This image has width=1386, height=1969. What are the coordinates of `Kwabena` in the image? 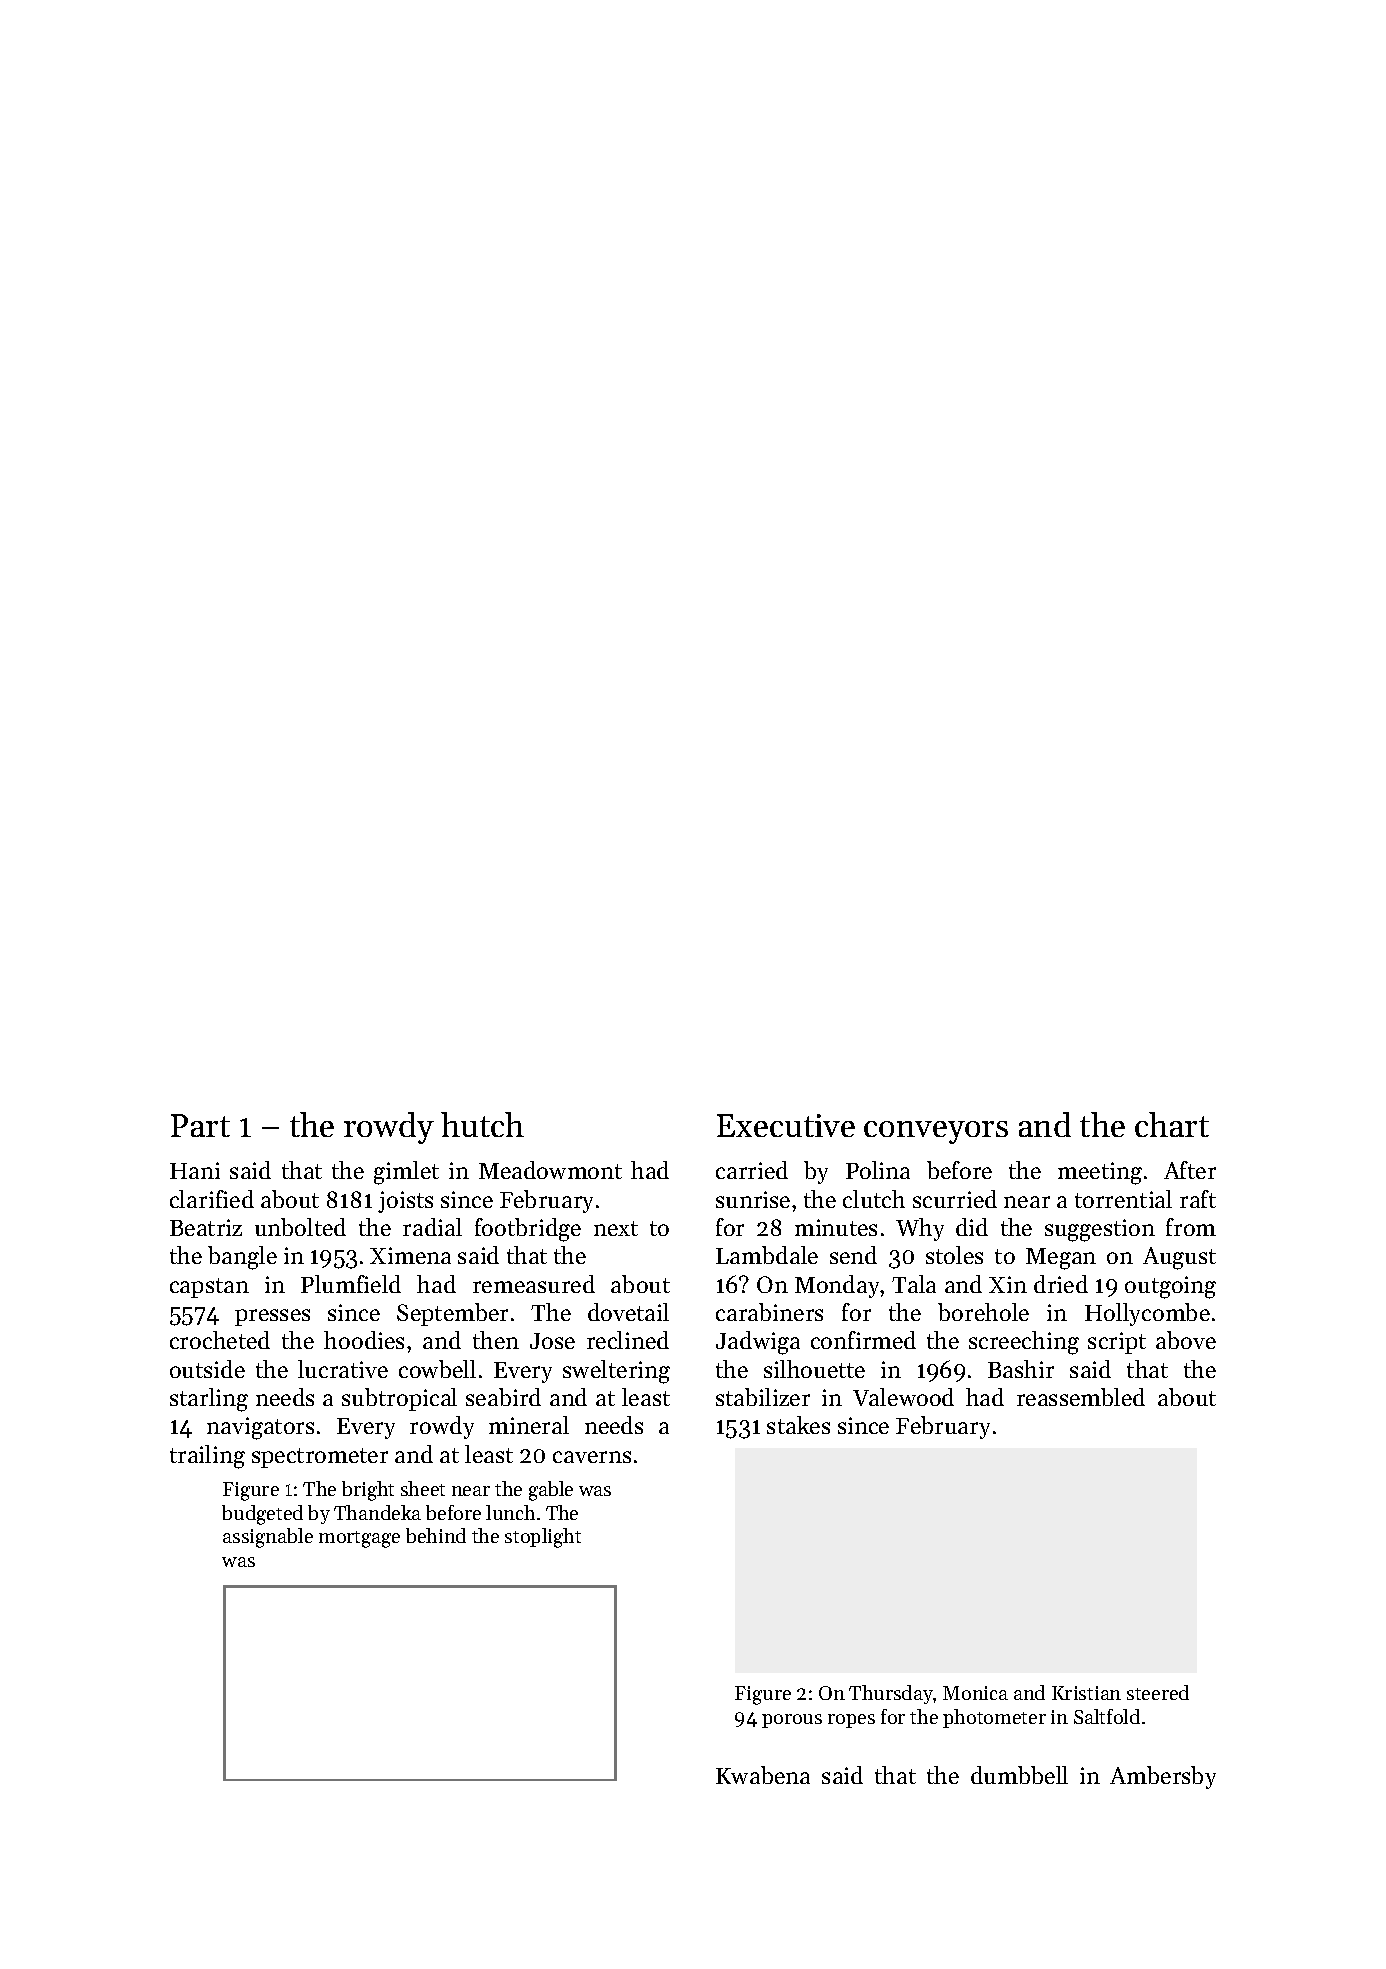 It's located at (763, 1775).
